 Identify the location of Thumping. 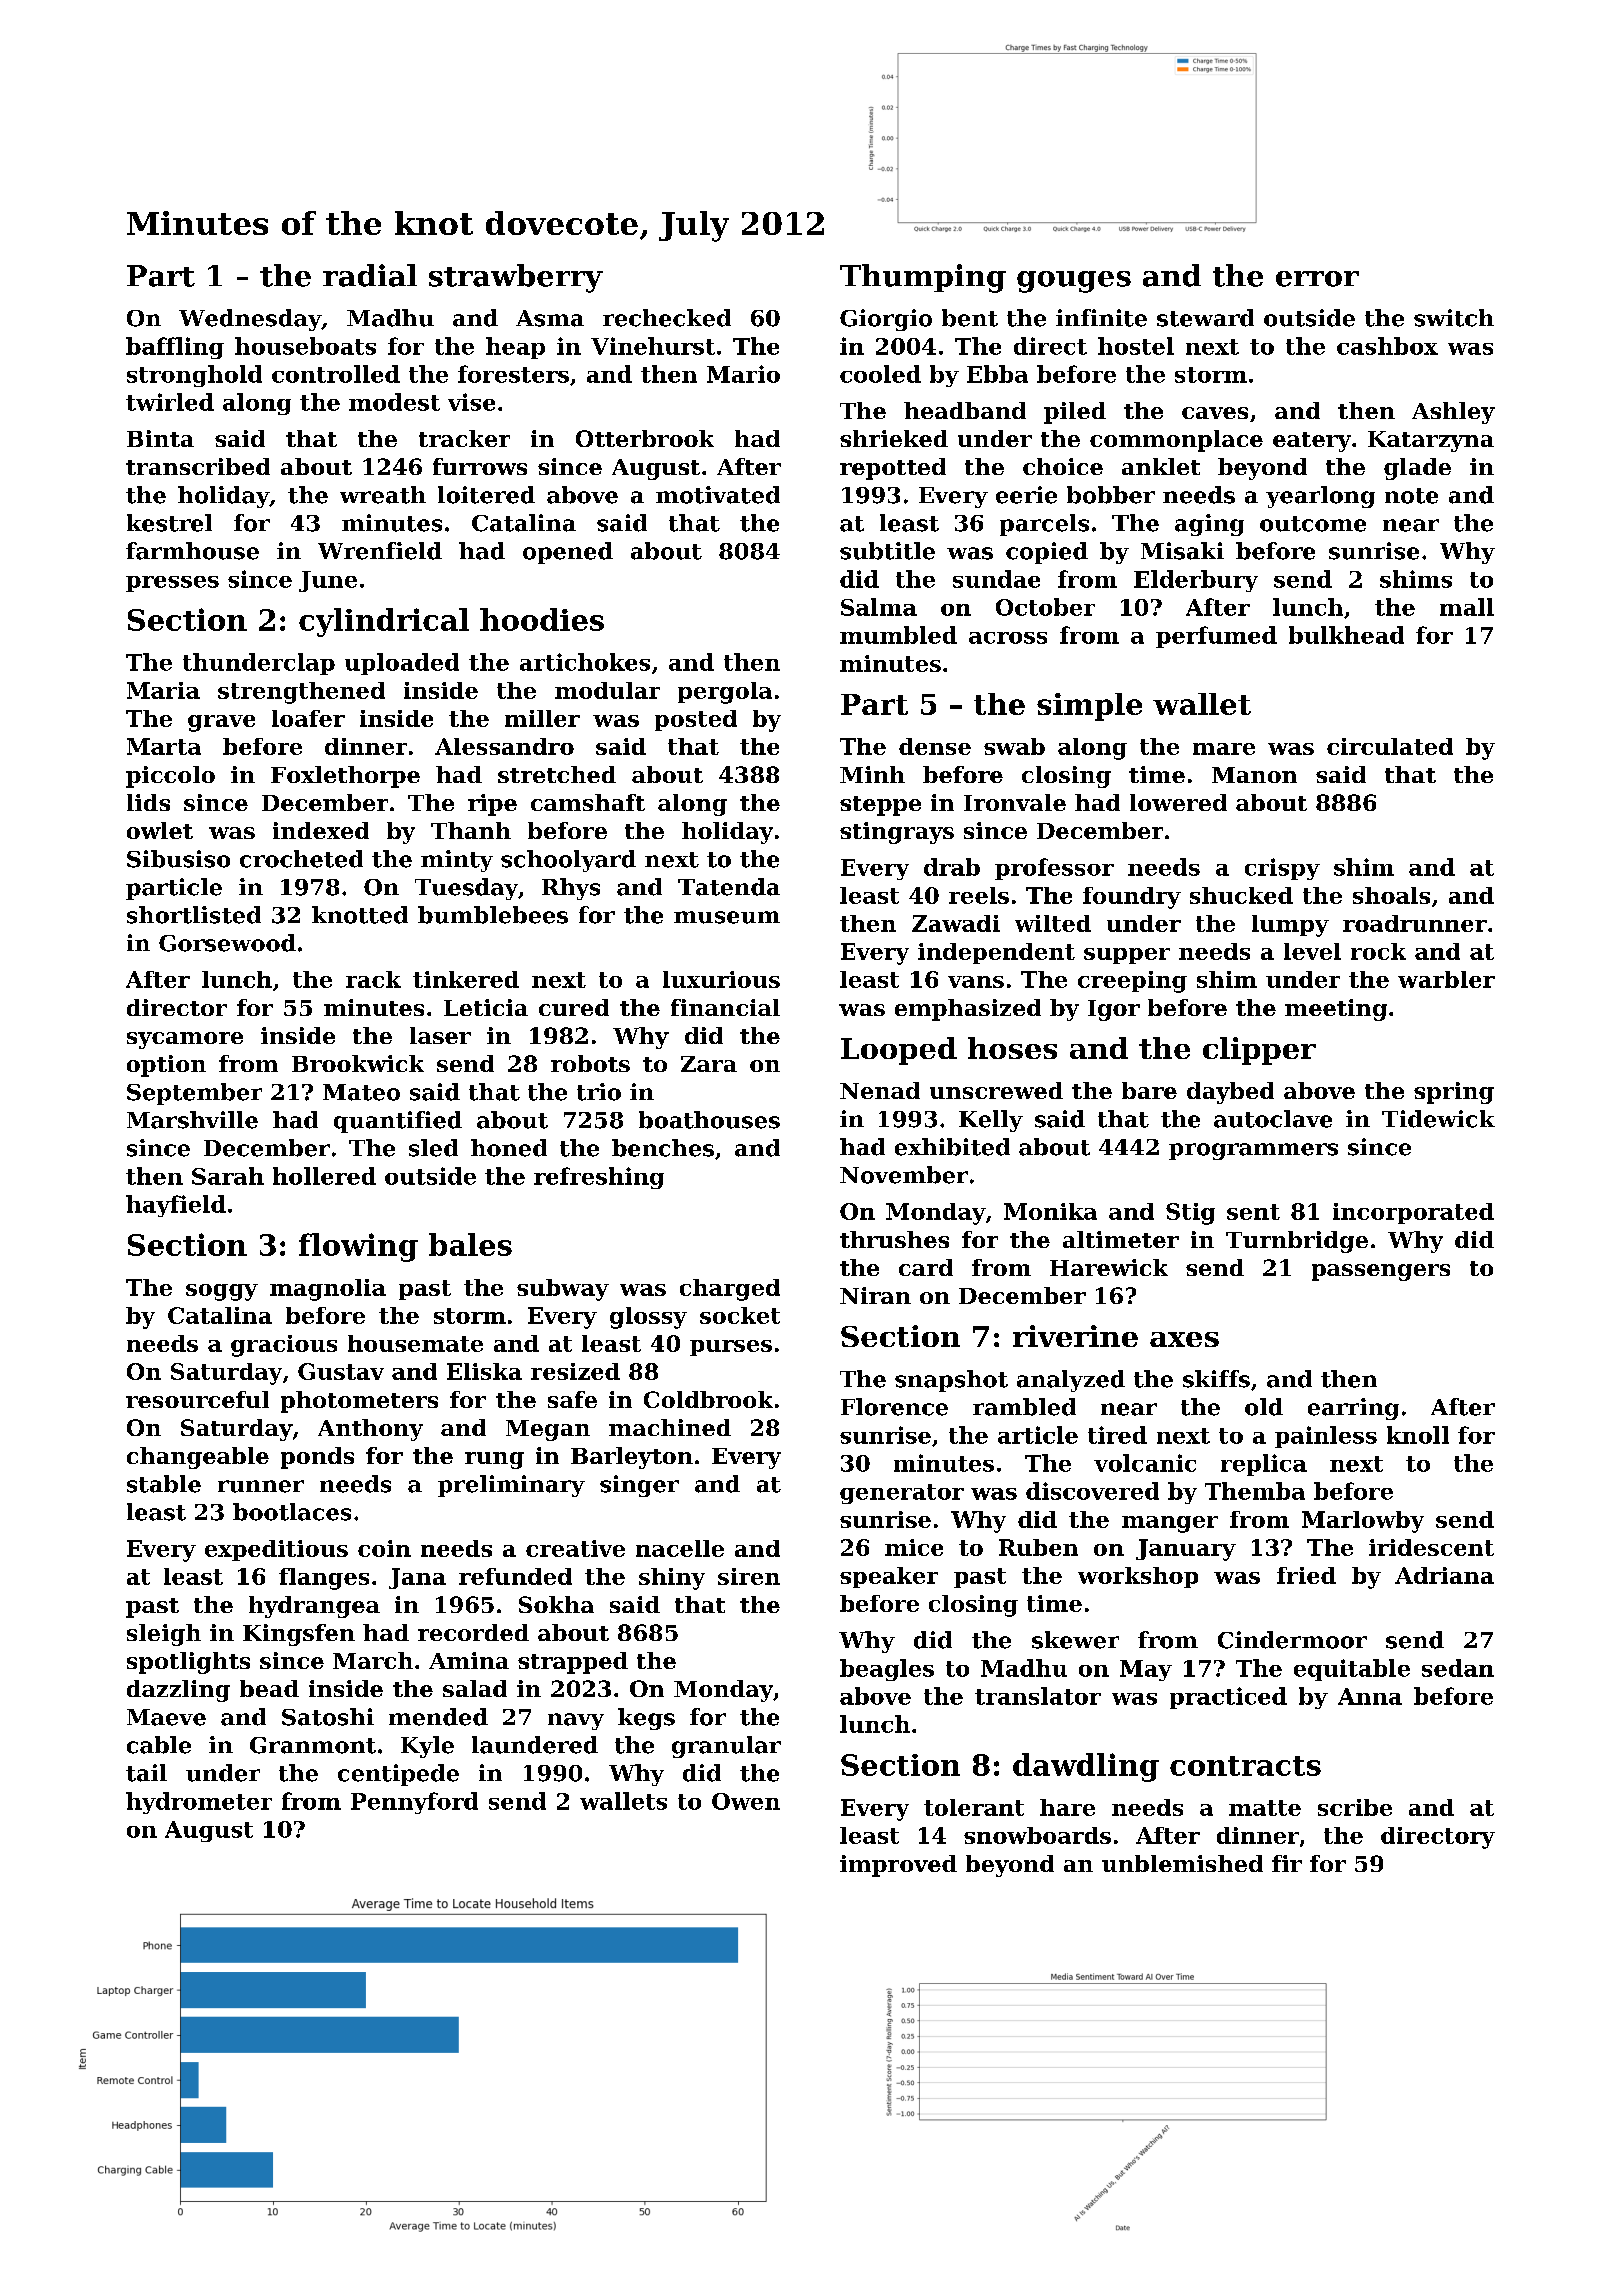
(923, 278).
